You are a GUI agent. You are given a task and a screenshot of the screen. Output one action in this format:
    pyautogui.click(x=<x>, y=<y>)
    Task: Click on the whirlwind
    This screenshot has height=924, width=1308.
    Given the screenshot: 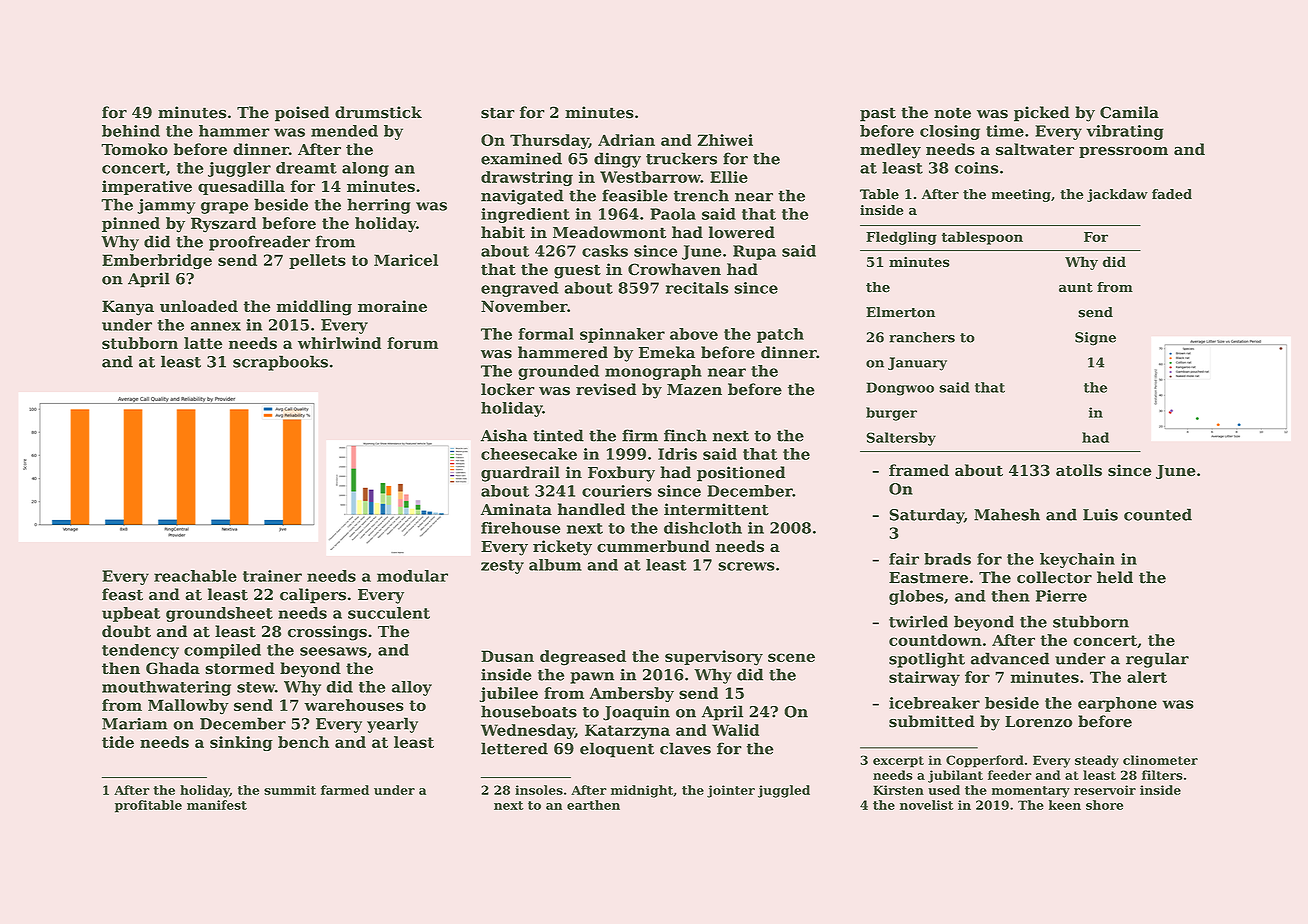 What is the action you would take?
    pyautogui.click(x=339, y=343)
